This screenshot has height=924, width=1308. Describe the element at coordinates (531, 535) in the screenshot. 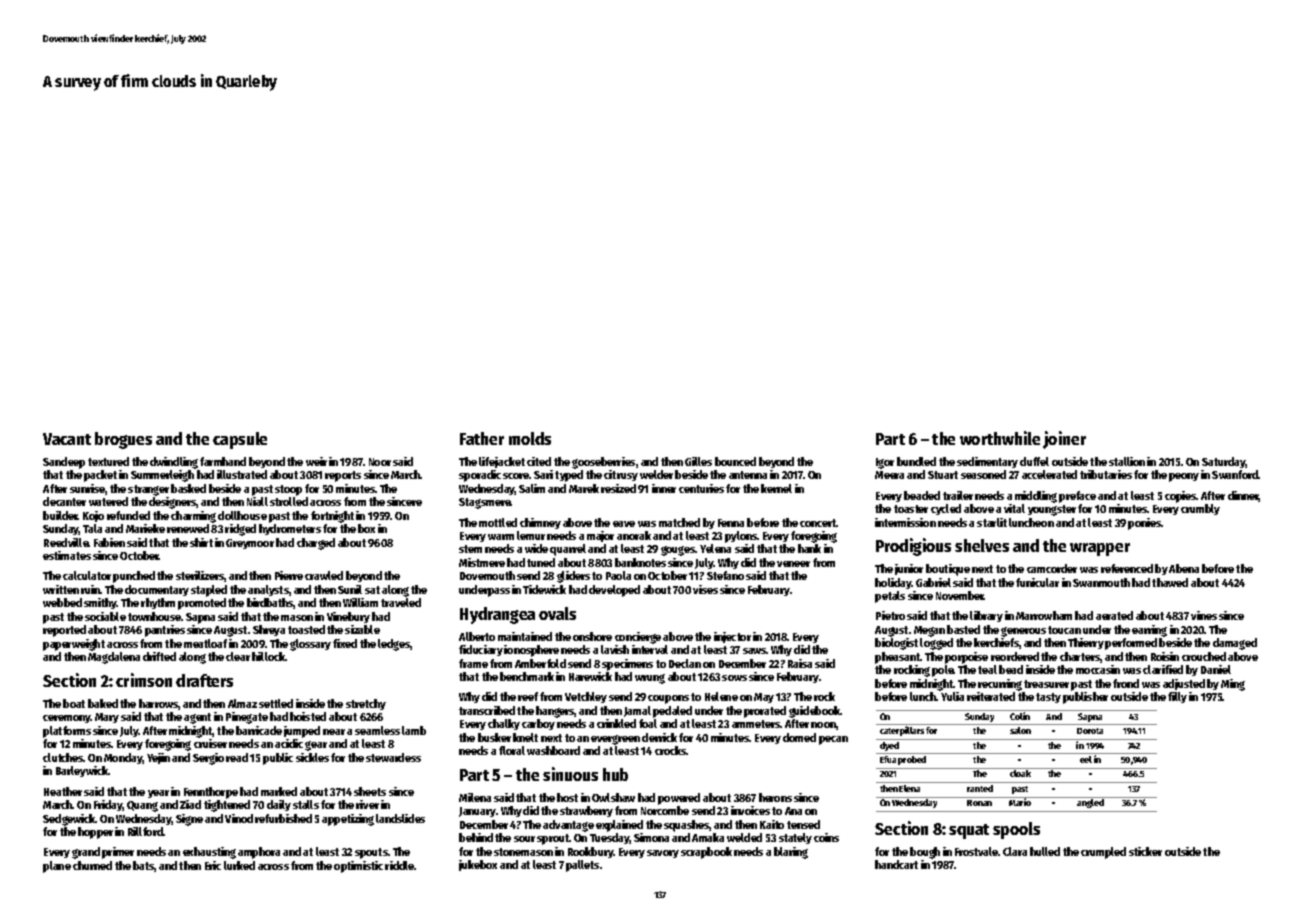

I see `lemur` at that location.
